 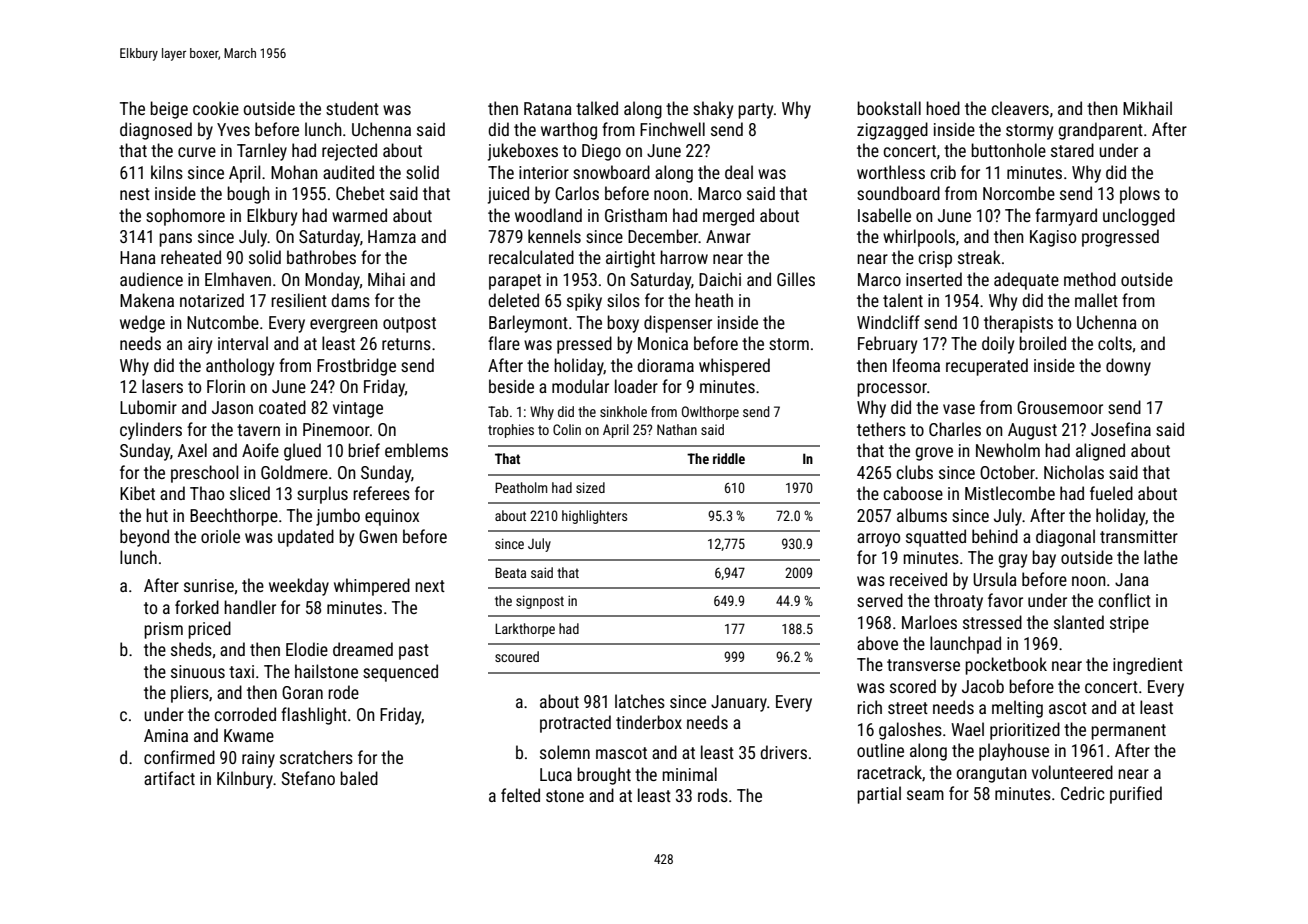 What do you see at coordinates (796, 279) in the screenshot?
I see `Gilles` at bounding box center [796, 279].
